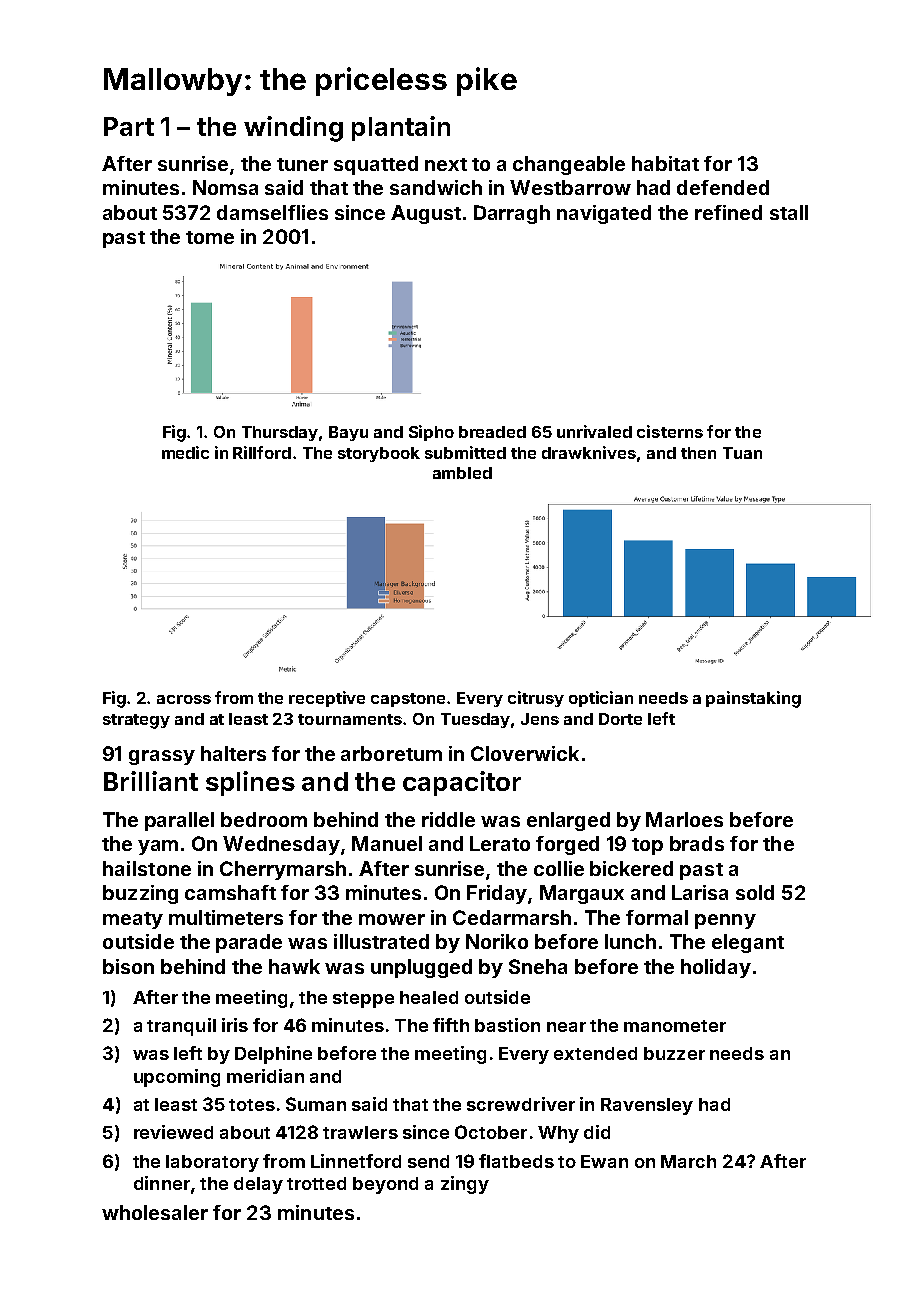  I want to click on halters, so click(233, 753).
